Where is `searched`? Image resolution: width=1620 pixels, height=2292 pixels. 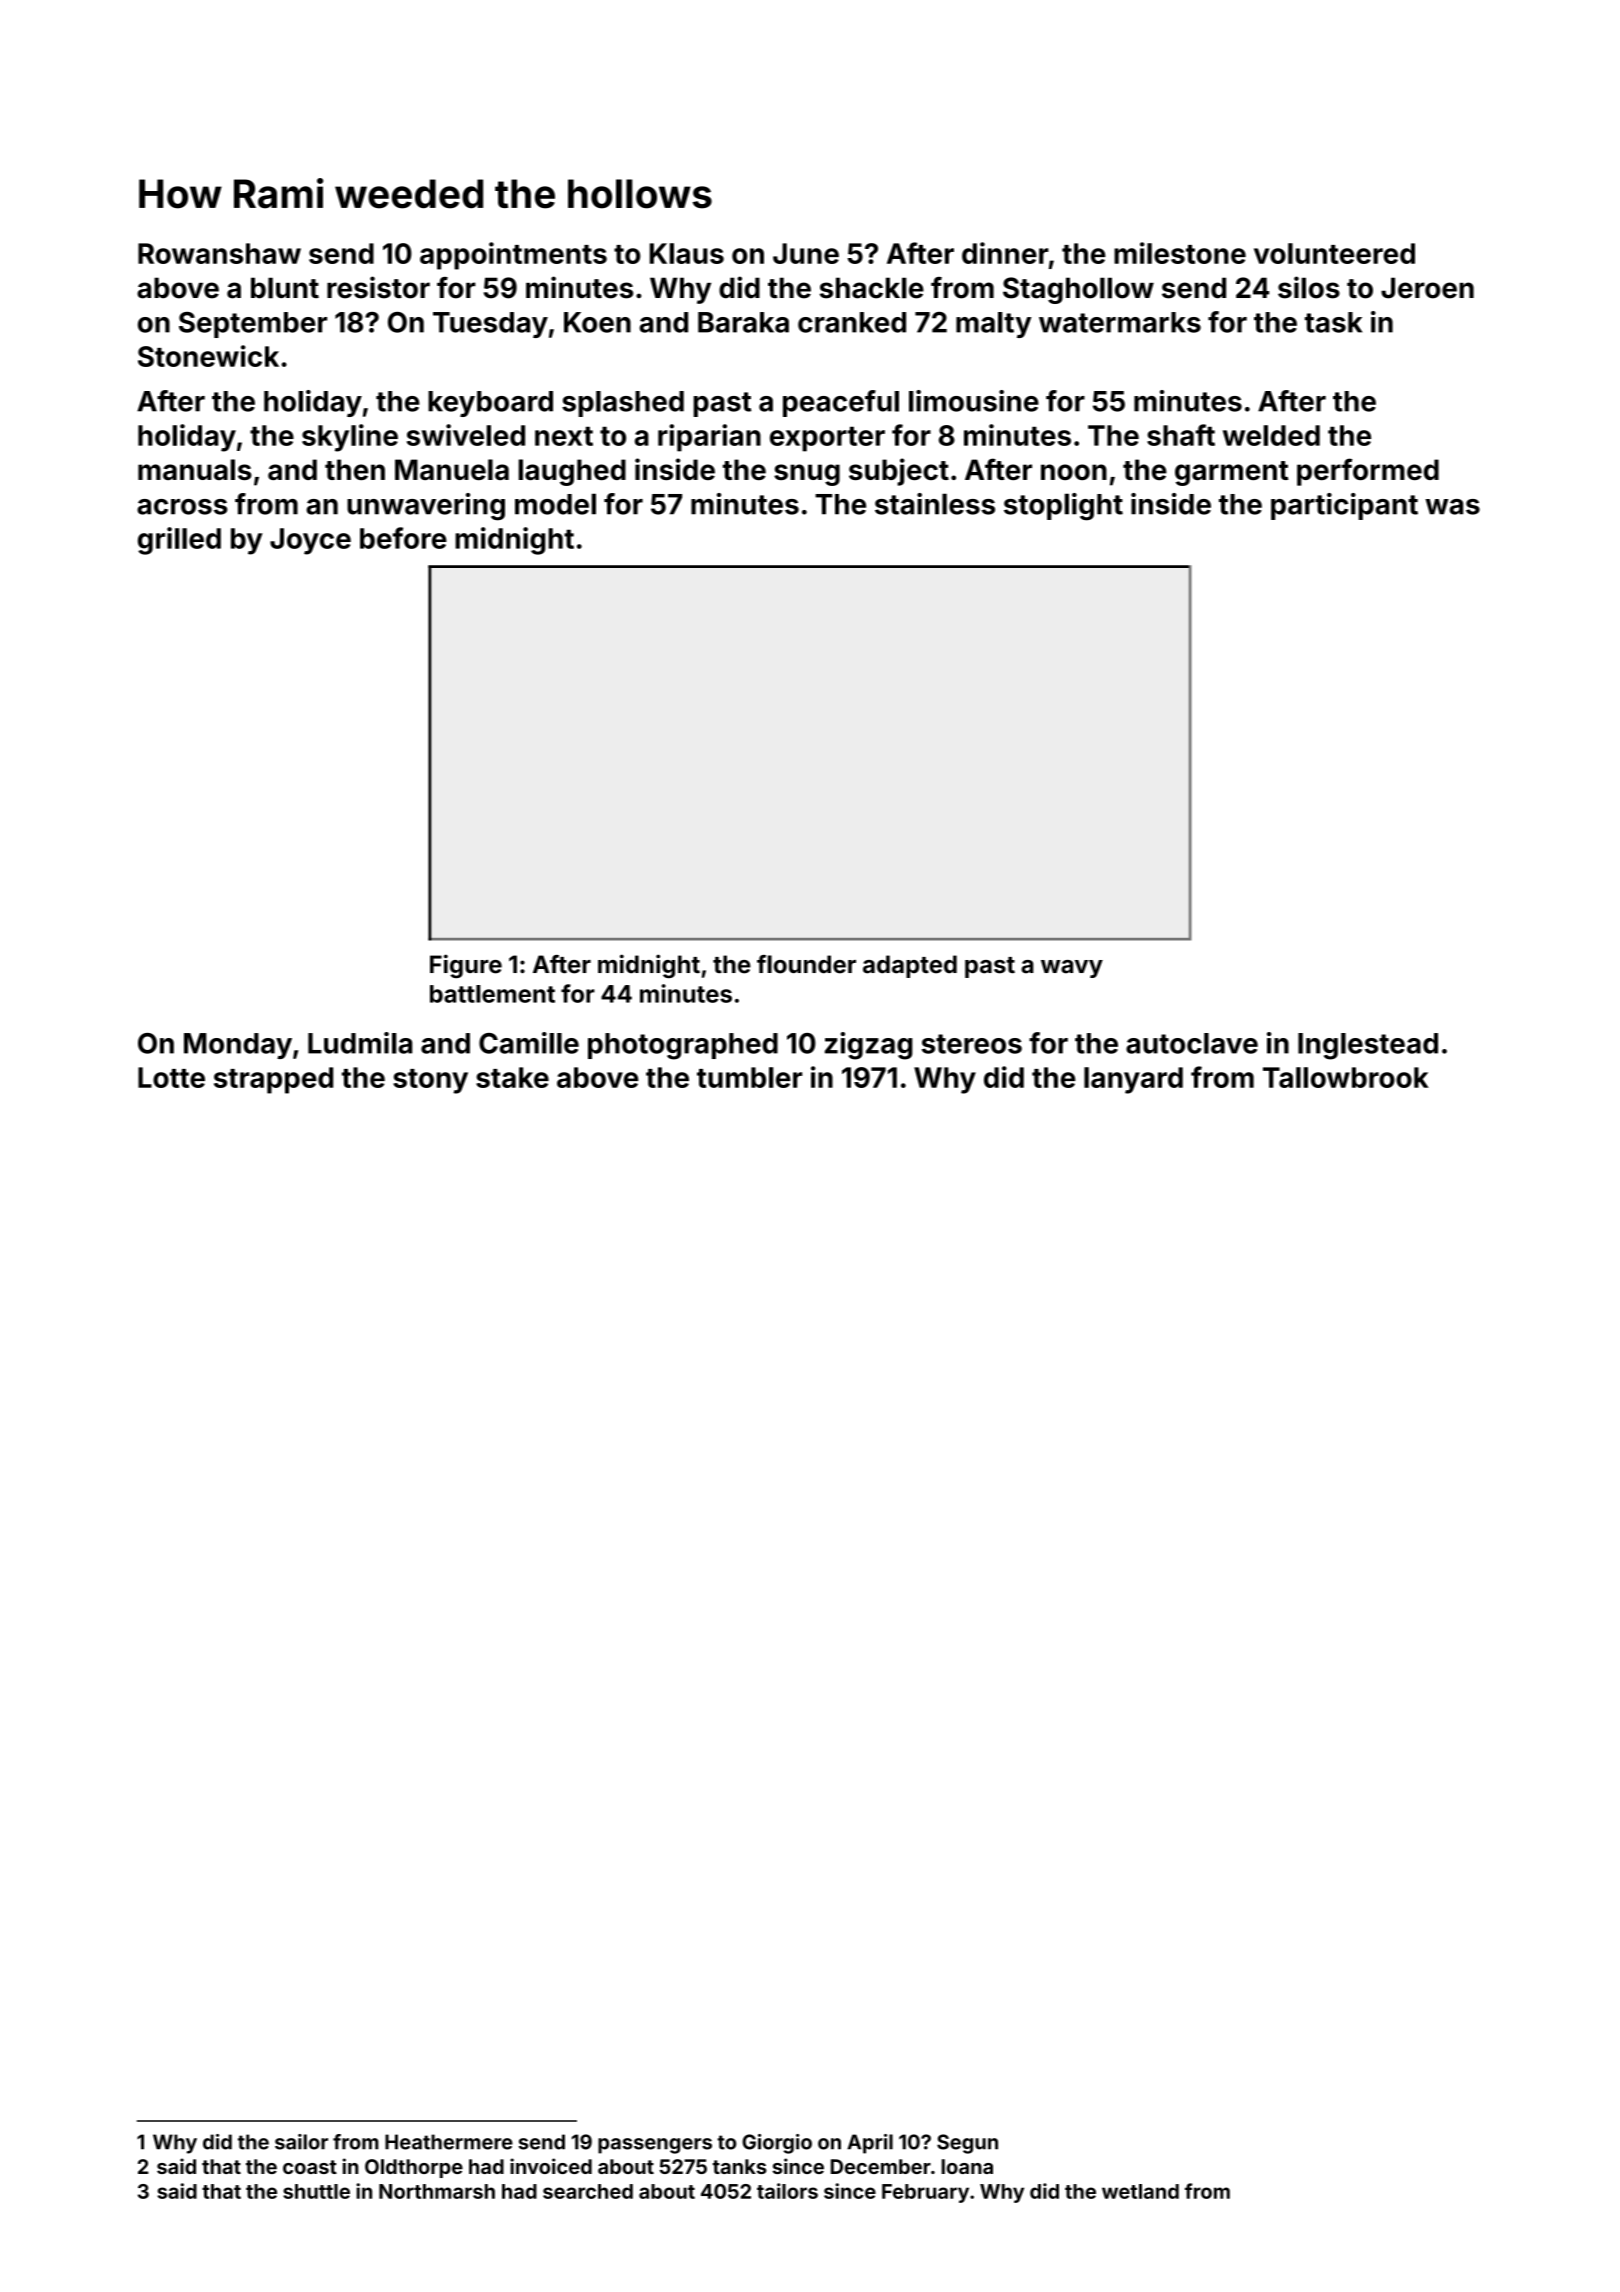 searched is located at coordinates (588, 2191).
